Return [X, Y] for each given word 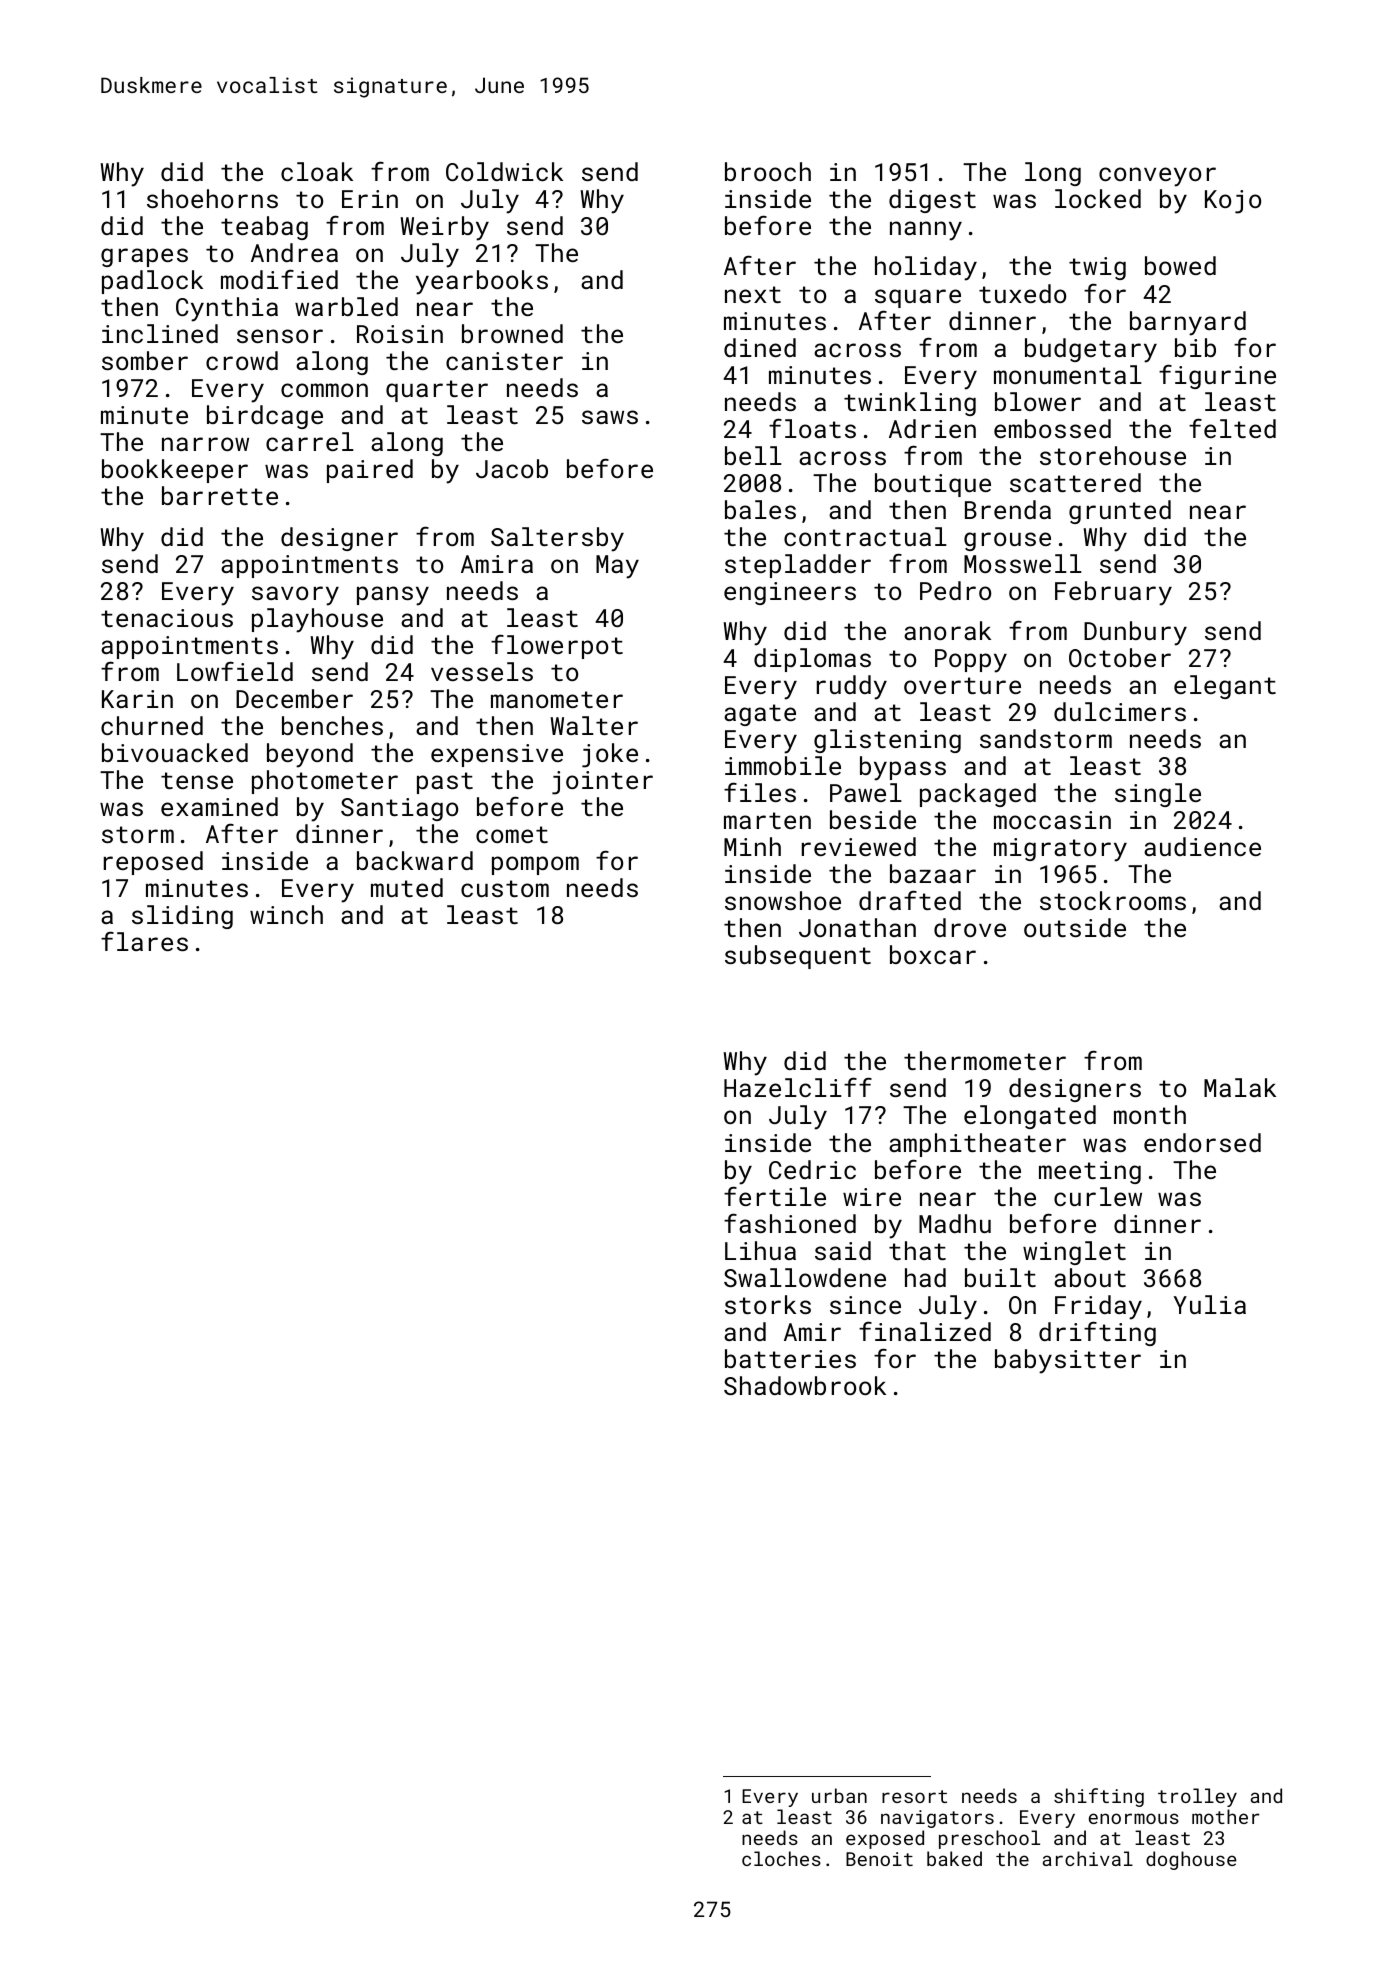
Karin [137, 699]
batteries [790, 1358]
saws [610, 417]
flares [144, 941]
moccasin [1052, 820]
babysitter [1068, 1361]
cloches [781, 1858]
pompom [535, 865]
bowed [1180, 265]
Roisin [400, 334]
